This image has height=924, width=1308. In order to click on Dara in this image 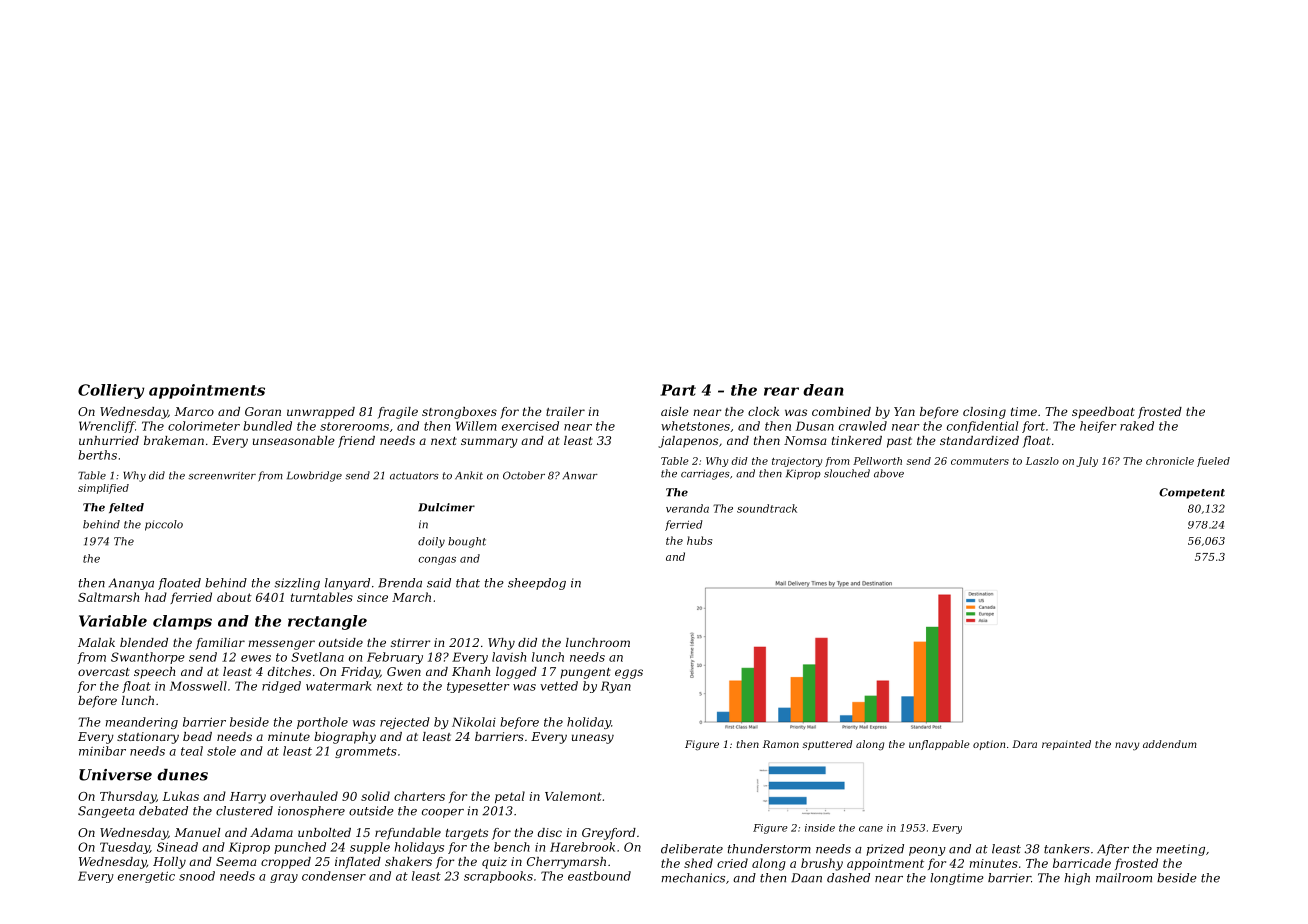, I will do `click(1024, 744)`.
